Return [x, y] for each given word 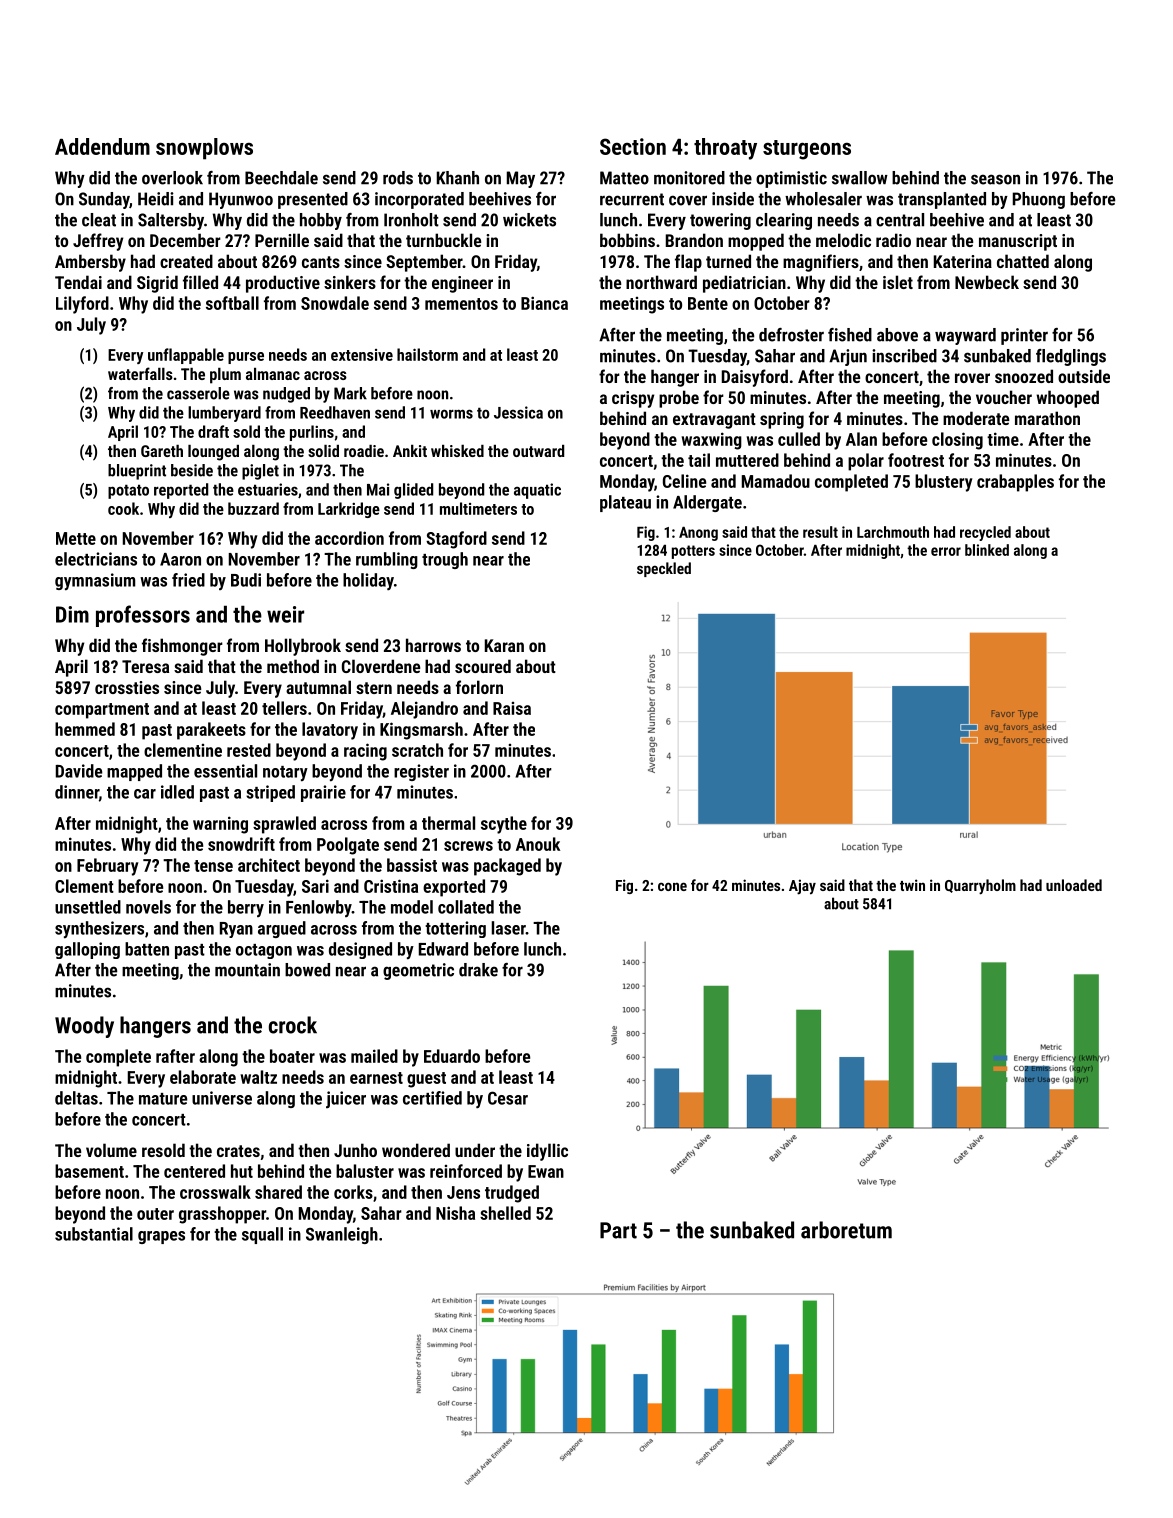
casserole [198, 393]
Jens [463, 1192]
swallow [860, 178]
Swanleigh [342, 1235]
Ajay [802, 887]
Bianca [544, 303]
